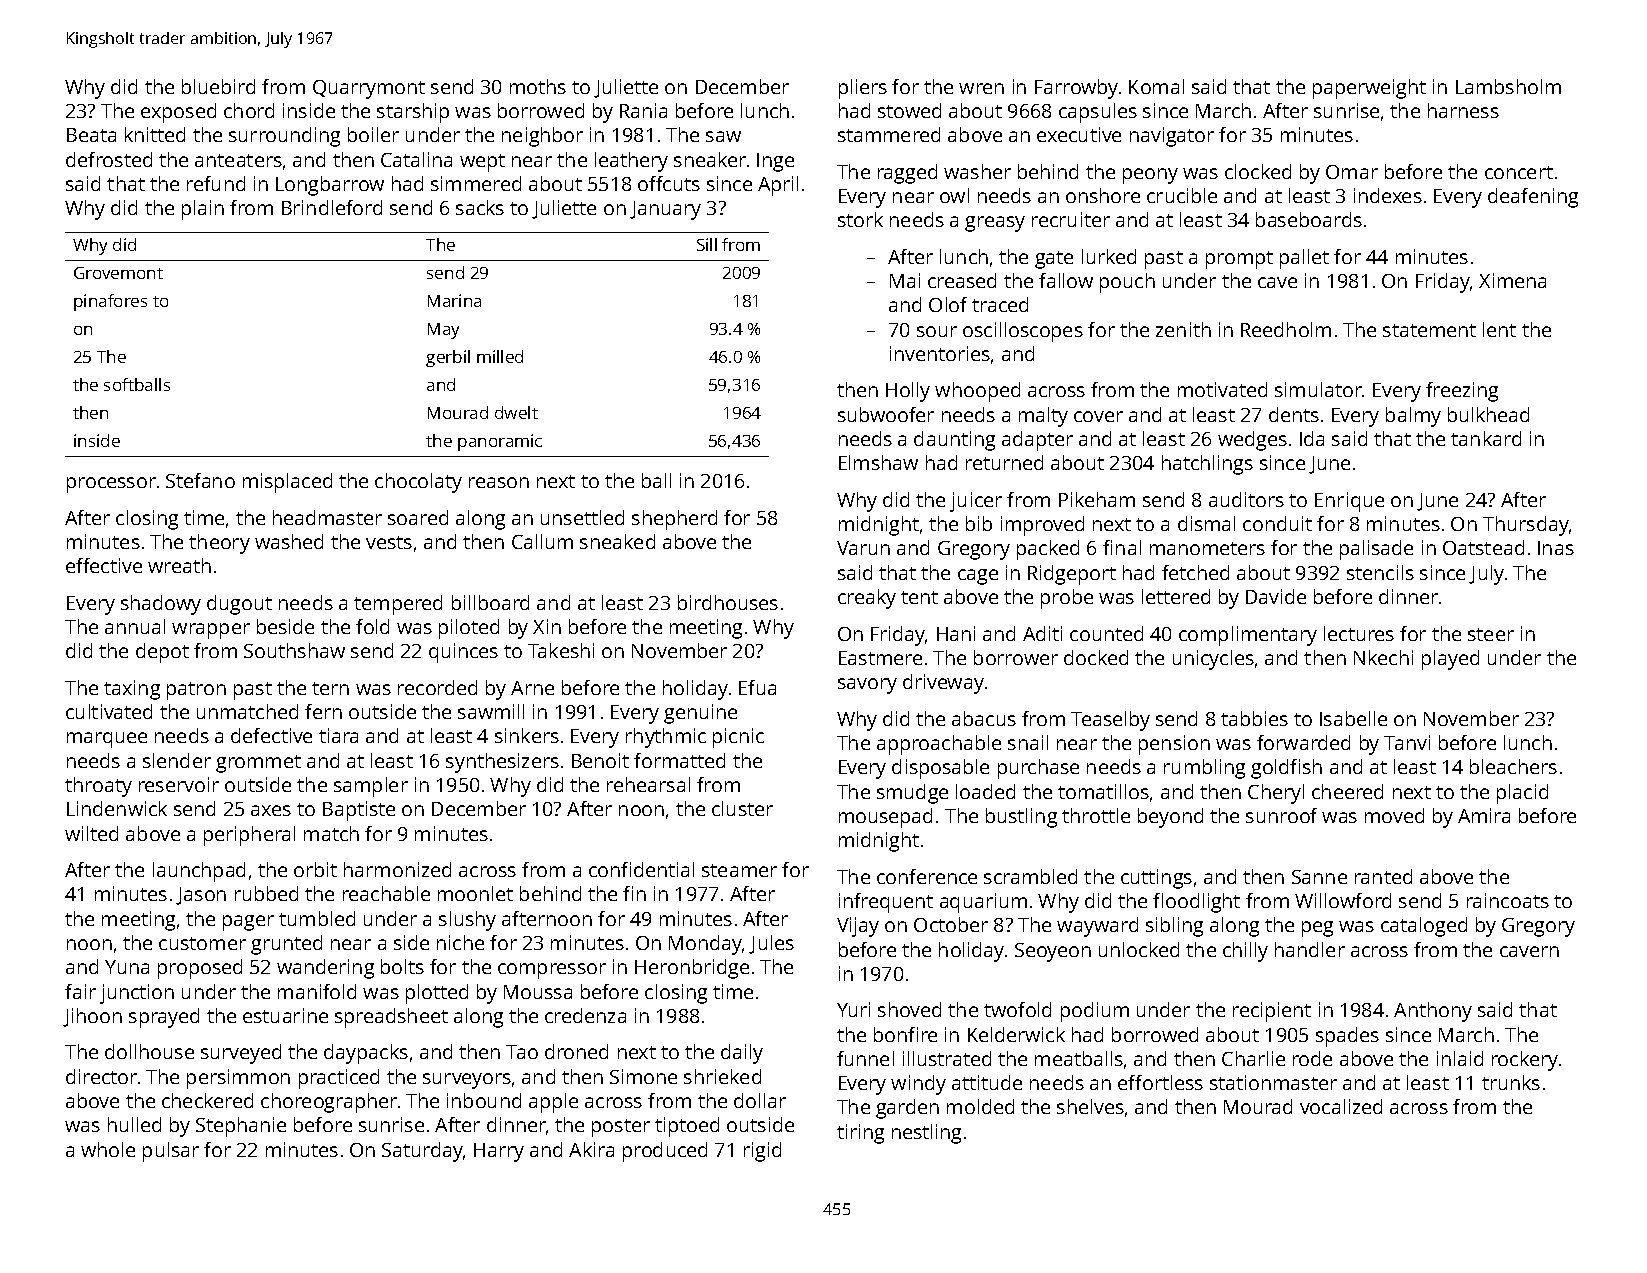 This document has width=1647, height=1273. I want to click on billboard, so click(490, 602).
